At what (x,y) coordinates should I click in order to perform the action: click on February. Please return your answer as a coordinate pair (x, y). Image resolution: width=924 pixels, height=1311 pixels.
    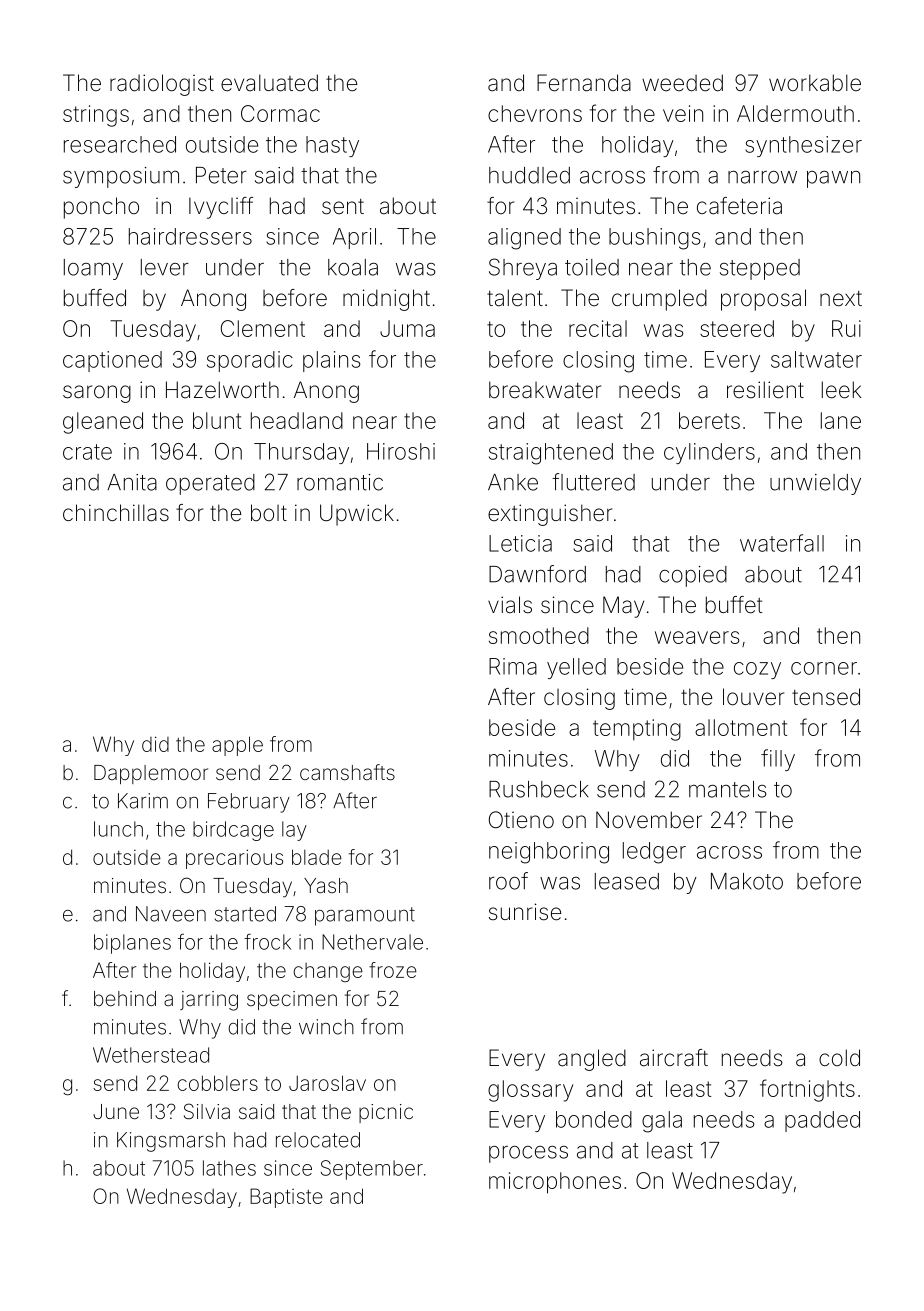
    Looking at the image, I should click on (249, 803).
